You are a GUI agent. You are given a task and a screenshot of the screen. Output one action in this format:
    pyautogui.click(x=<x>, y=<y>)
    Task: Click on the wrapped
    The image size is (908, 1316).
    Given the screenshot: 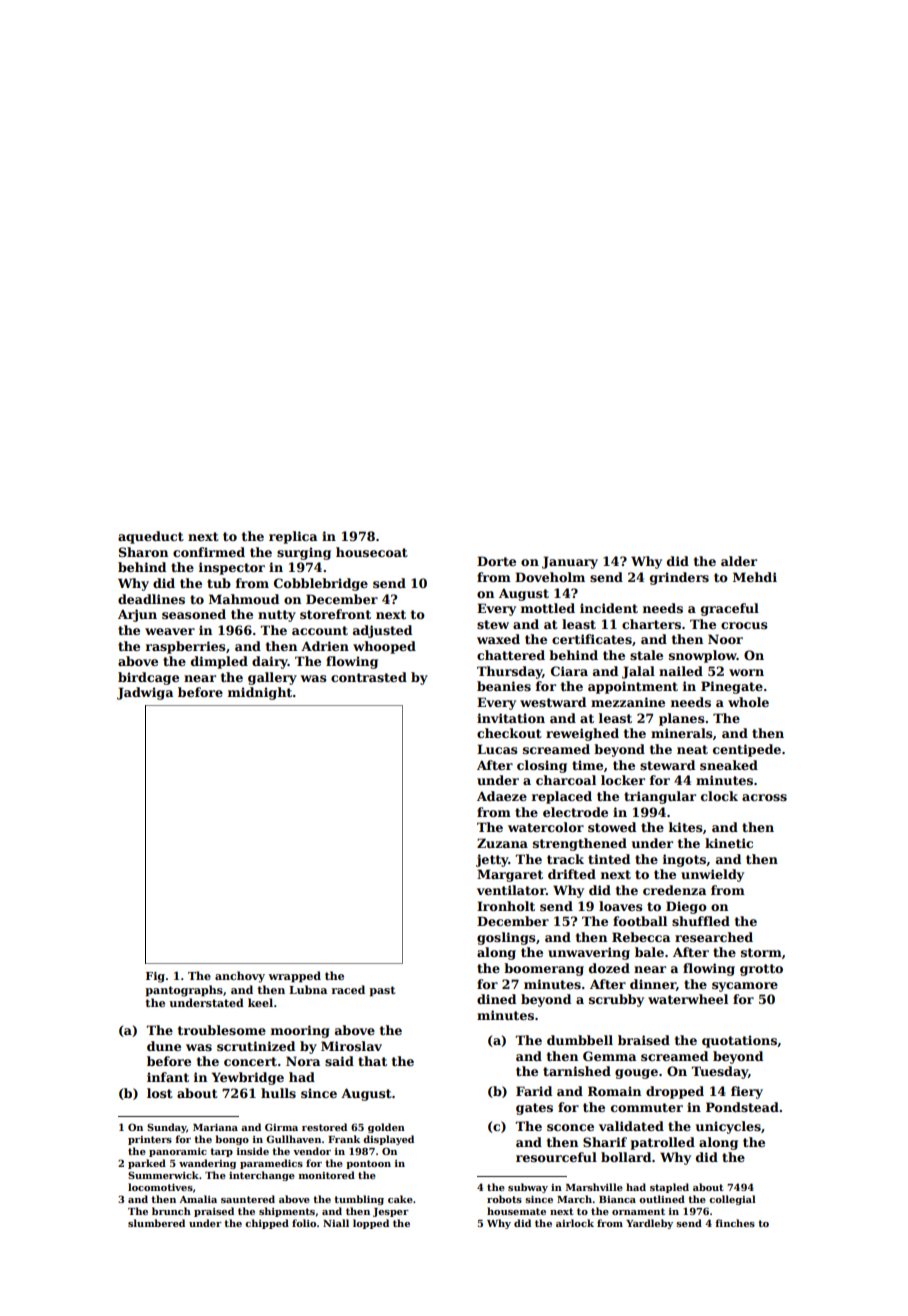 What is the action you would take?
    pyautogui.click(x=294, y=977)
